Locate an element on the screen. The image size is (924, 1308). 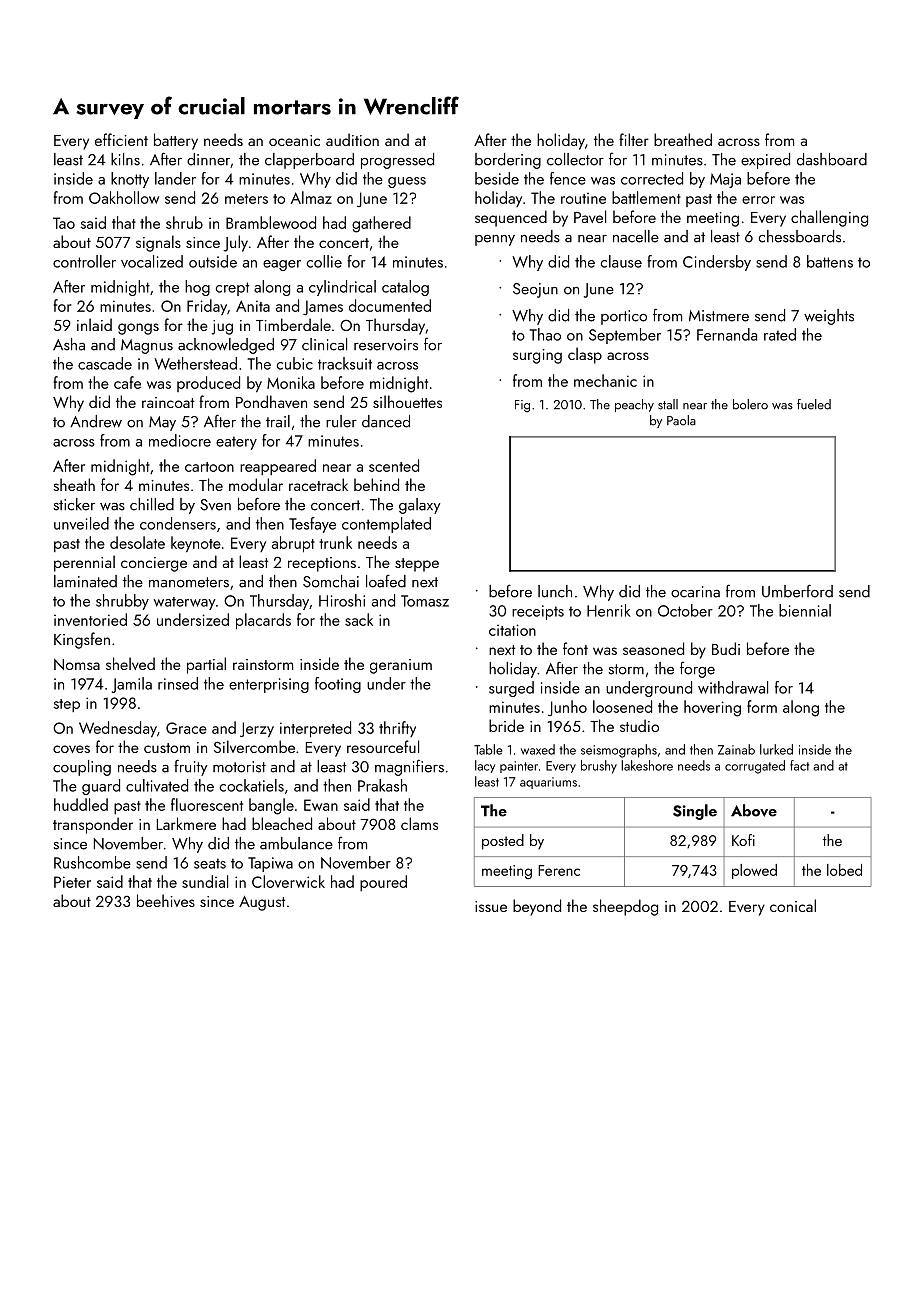
Andrew is located at coordinates (96, 421).
